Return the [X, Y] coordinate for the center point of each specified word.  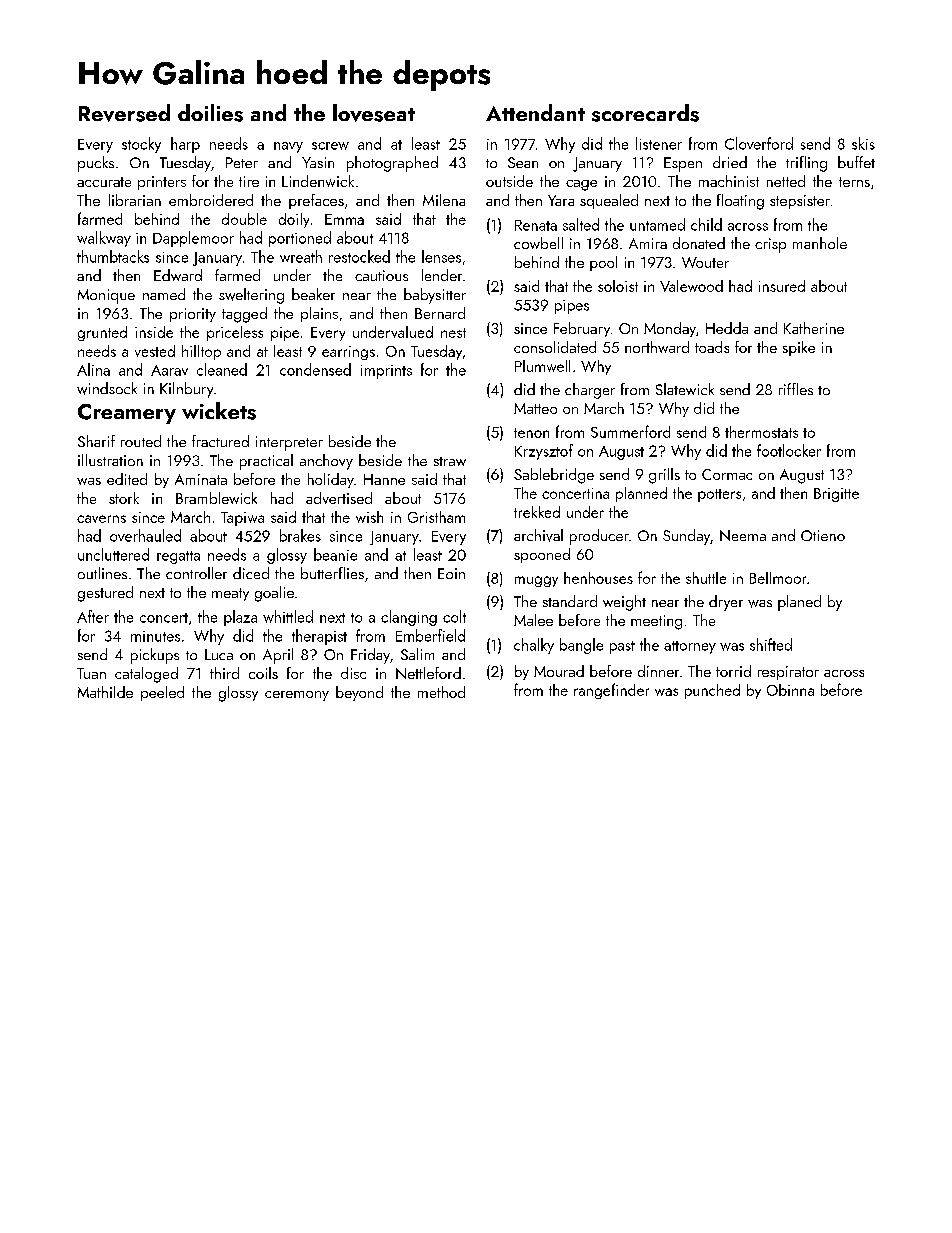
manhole [820, 243]
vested [155, 351]
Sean [523, 162]
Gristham [436, 517]
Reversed [124, 113]
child [706, 224]
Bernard [440, 313]
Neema [743, 535]
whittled [288, 616]
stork [124, 498]
